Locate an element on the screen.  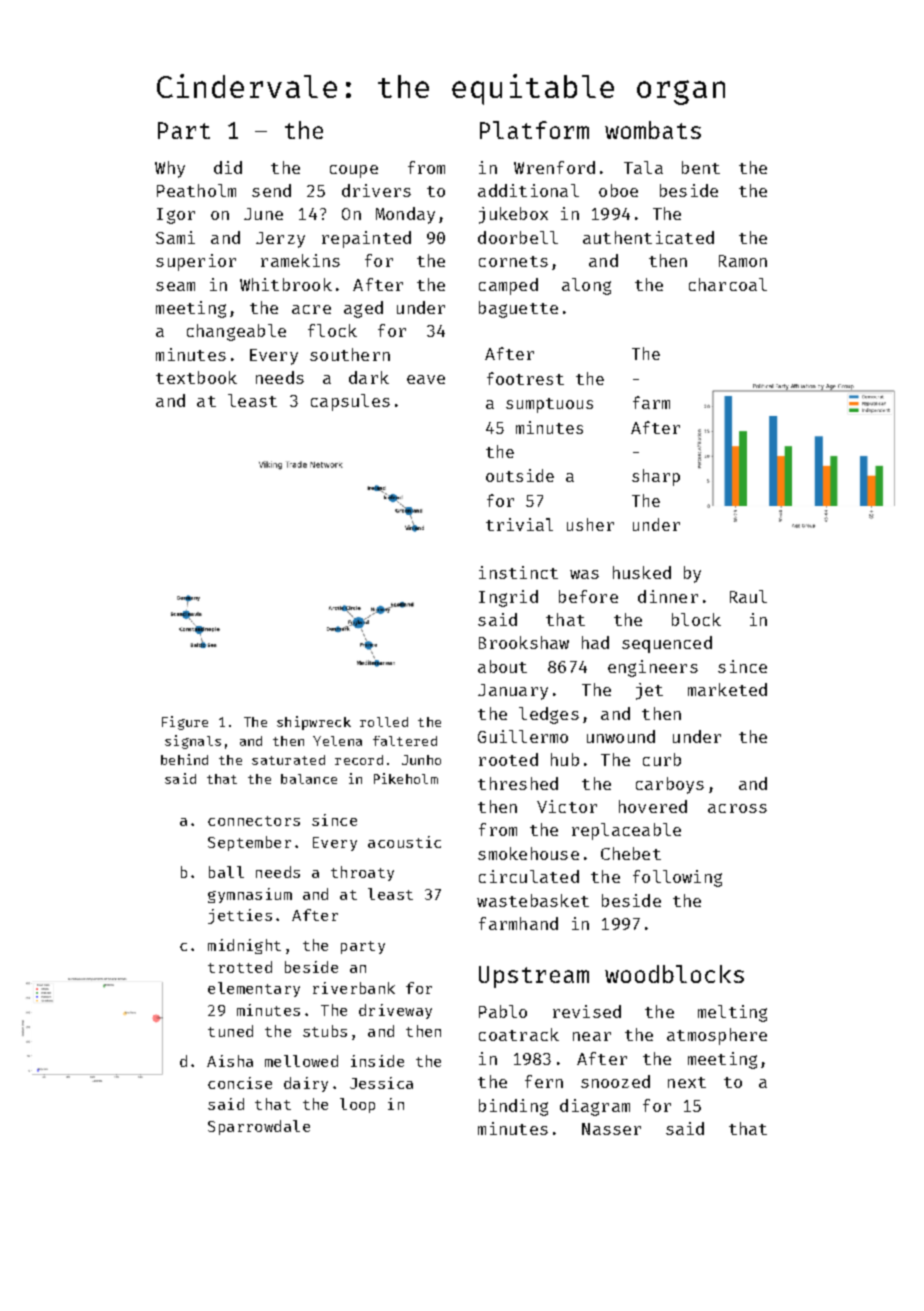
signals is located at coordinates (193, 742).
